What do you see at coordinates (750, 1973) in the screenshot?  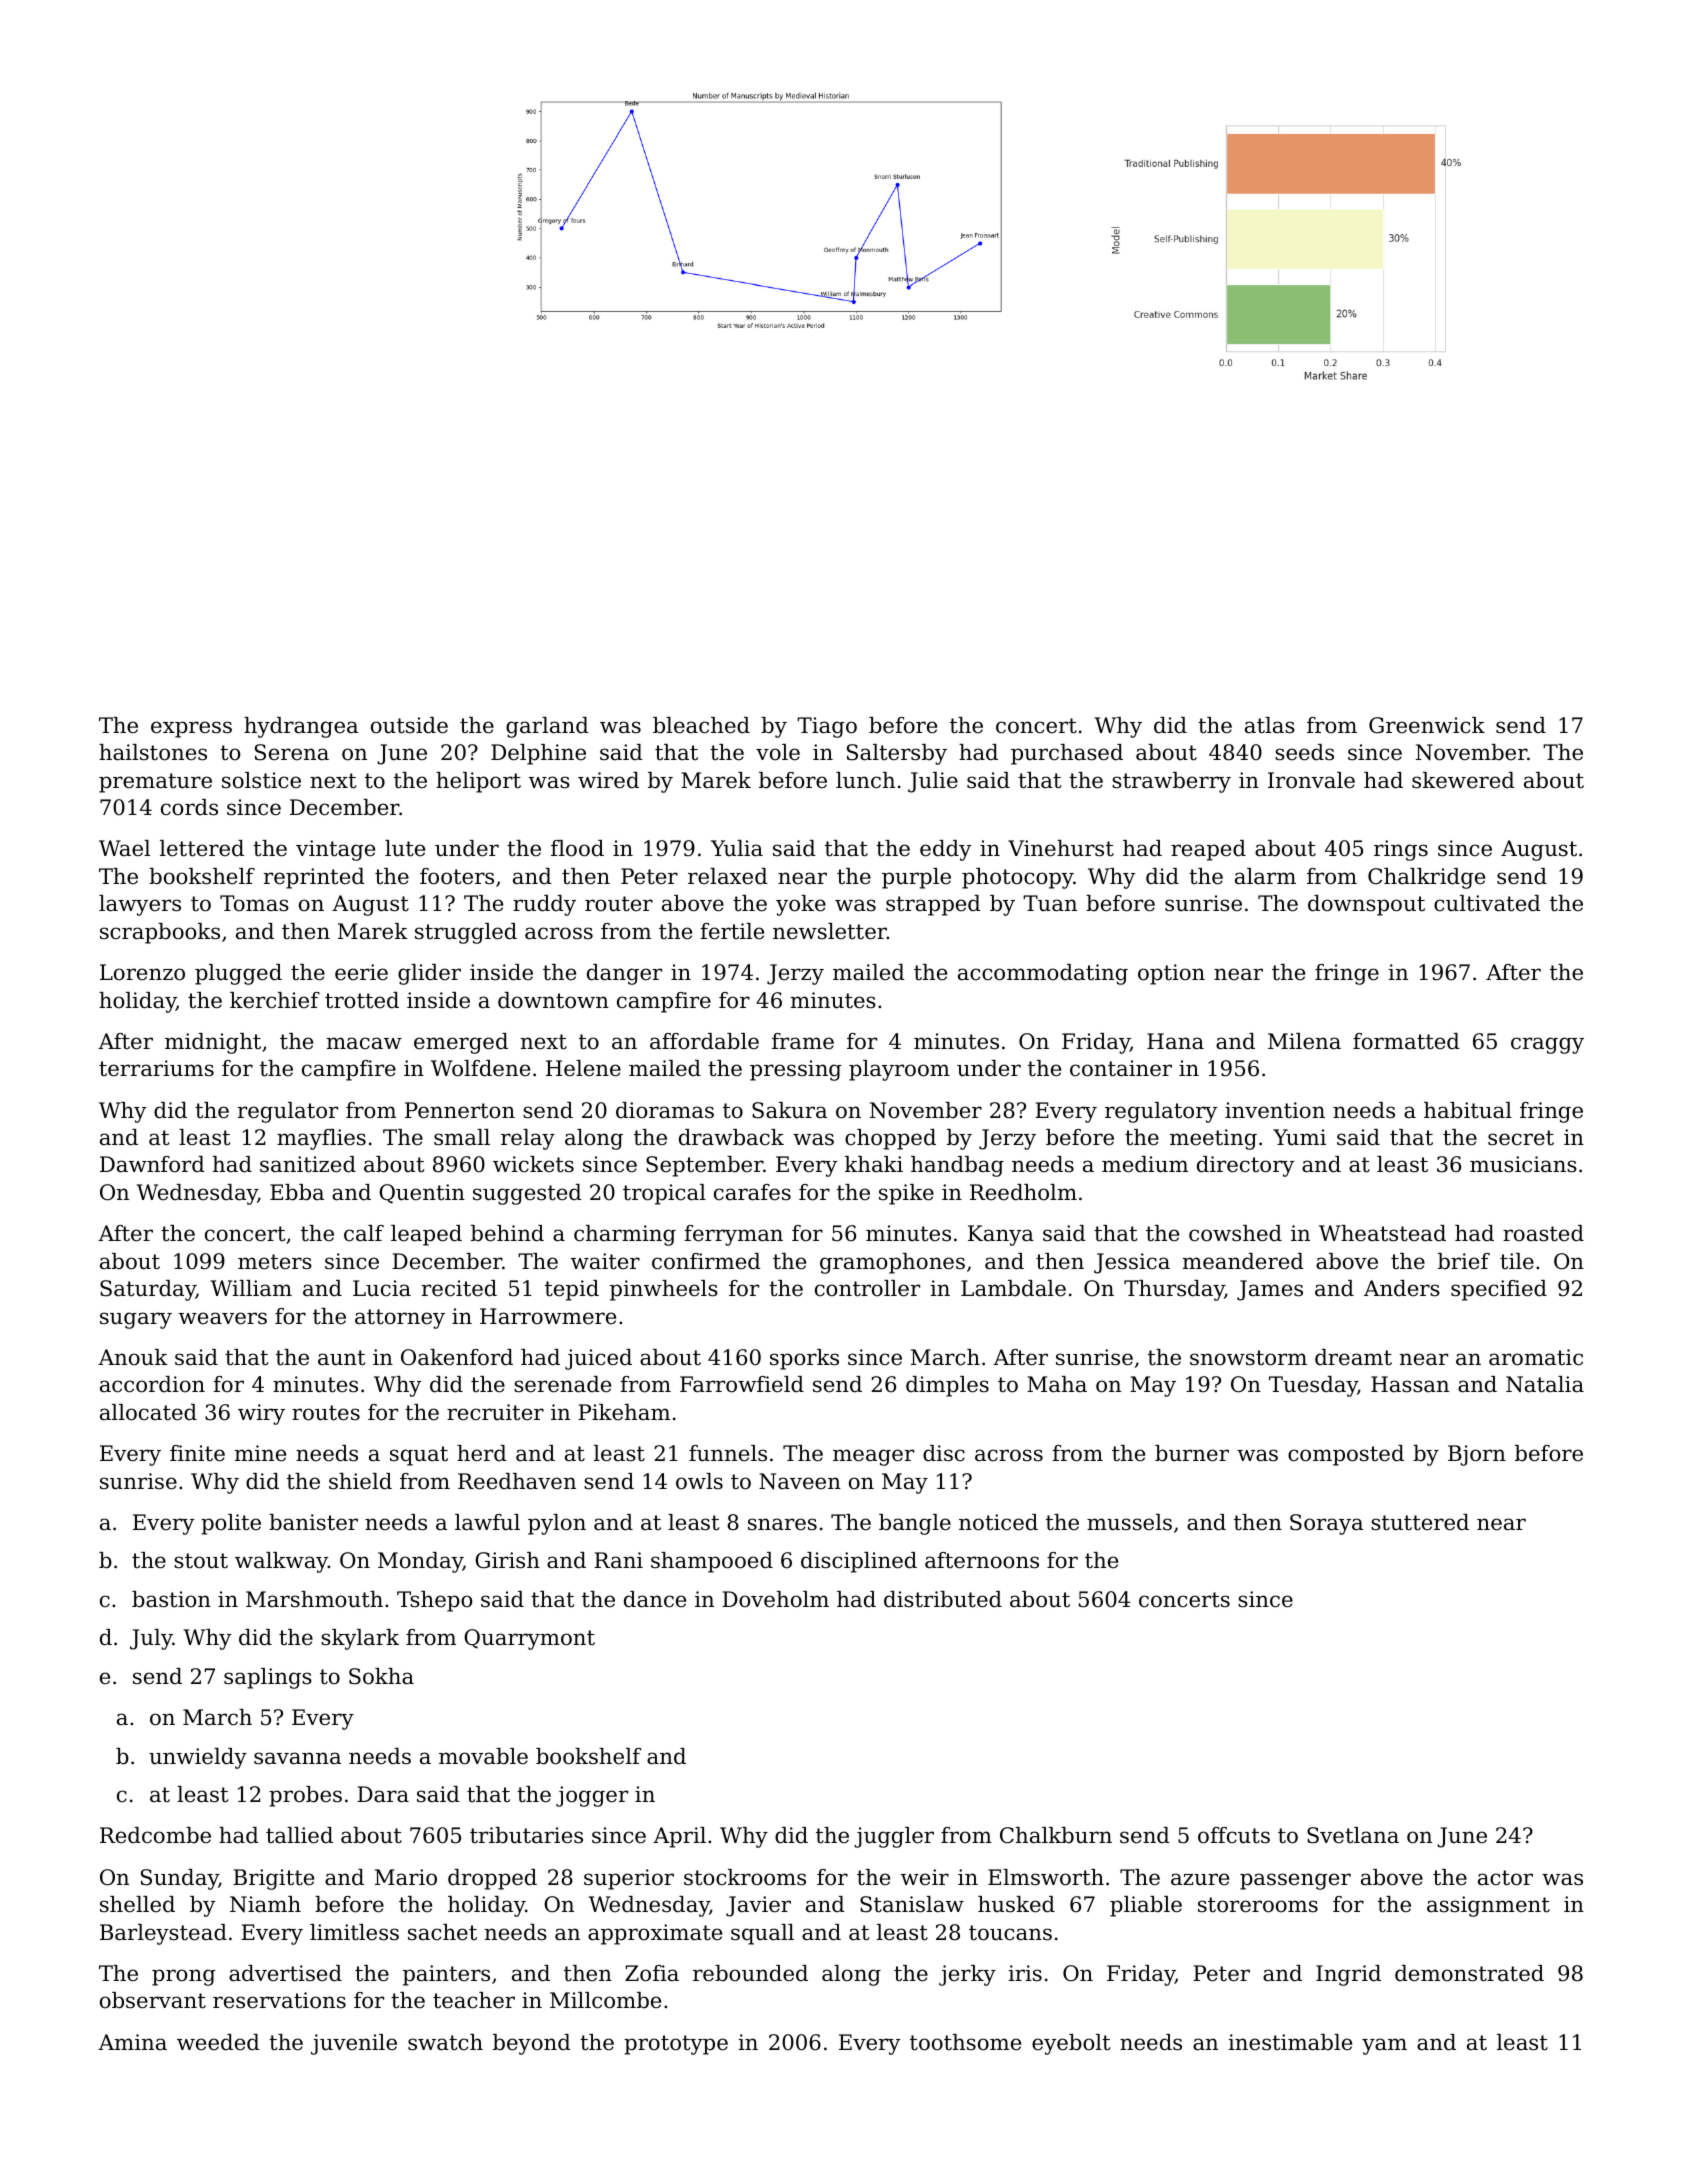 I see `rebounded` at bounding box center [750, 1973].
